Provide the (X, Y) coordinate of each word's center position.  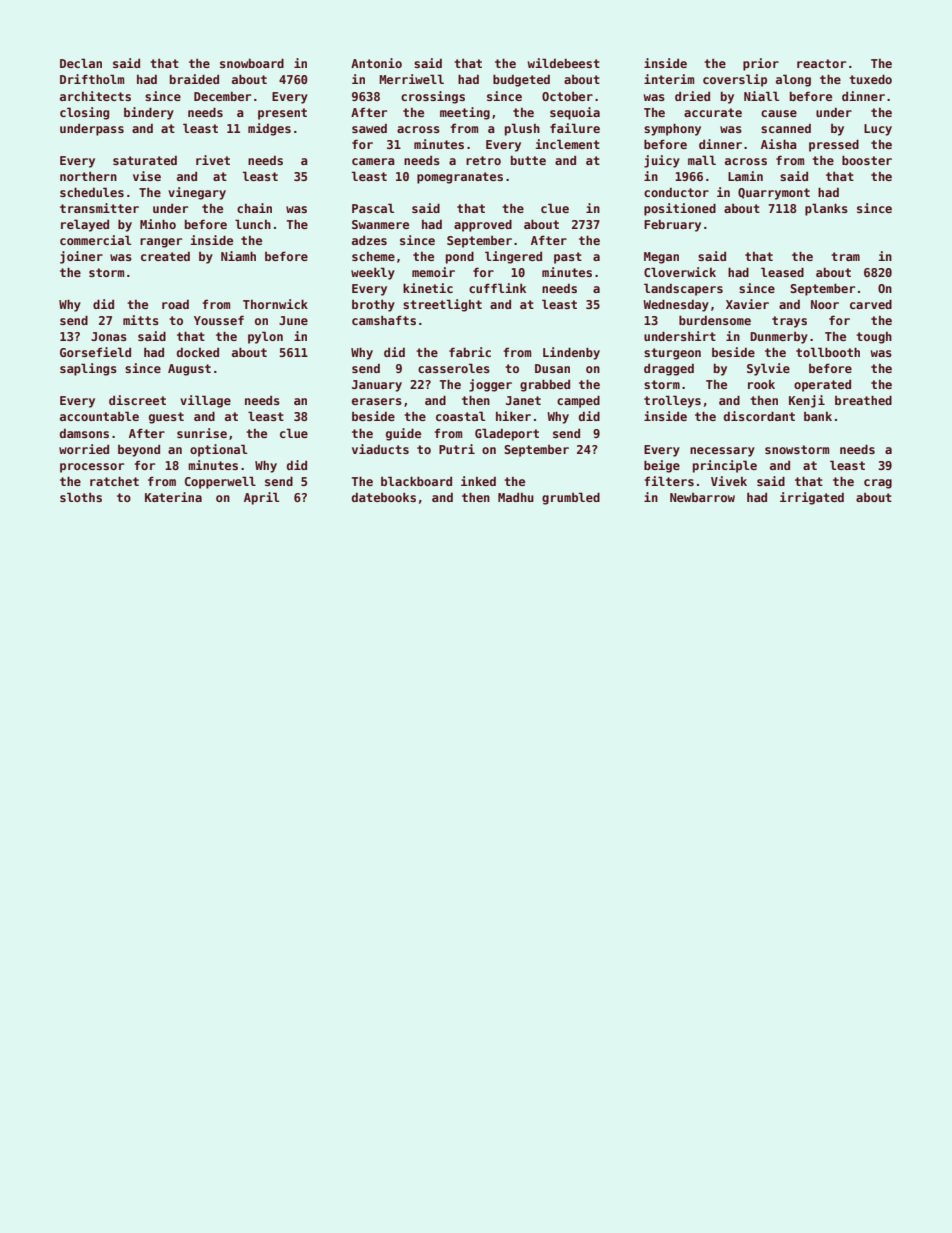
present (282, 114)
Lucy (878, 130)
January (377, 386)
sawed (369, 128)
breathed (863, 400)
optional (218, 450)
